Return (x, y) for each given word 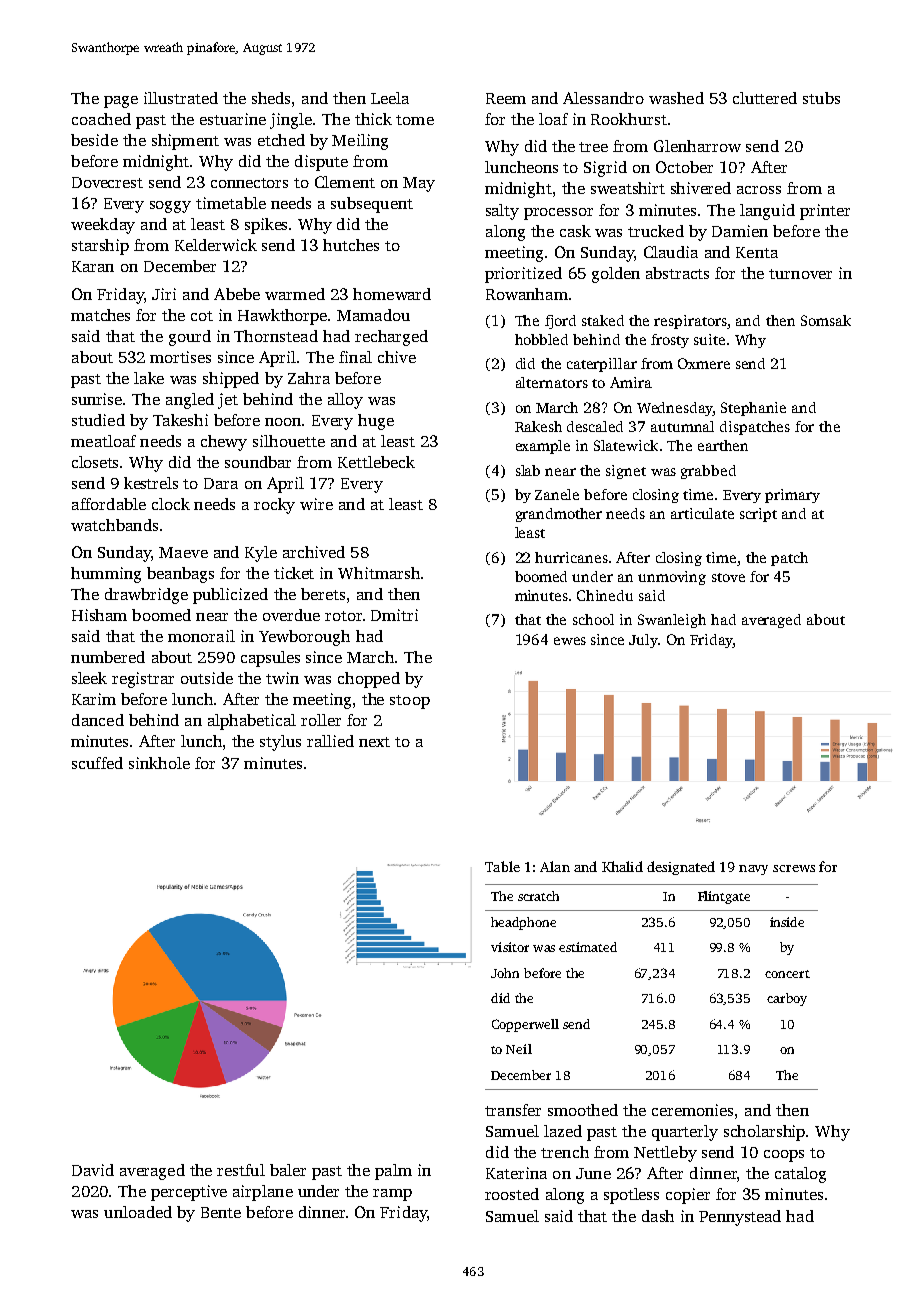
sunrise (97, 399)
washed (676, 98)
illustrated (181, 98)
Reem (506, 98)
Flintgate (724, 897)
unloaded (138, 1212)
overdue (291, 615)
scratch (538, 896)
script (758, 515)
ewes (570, 641)
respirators (690, 322)
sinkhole (159, 763)
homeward (392, 294)
